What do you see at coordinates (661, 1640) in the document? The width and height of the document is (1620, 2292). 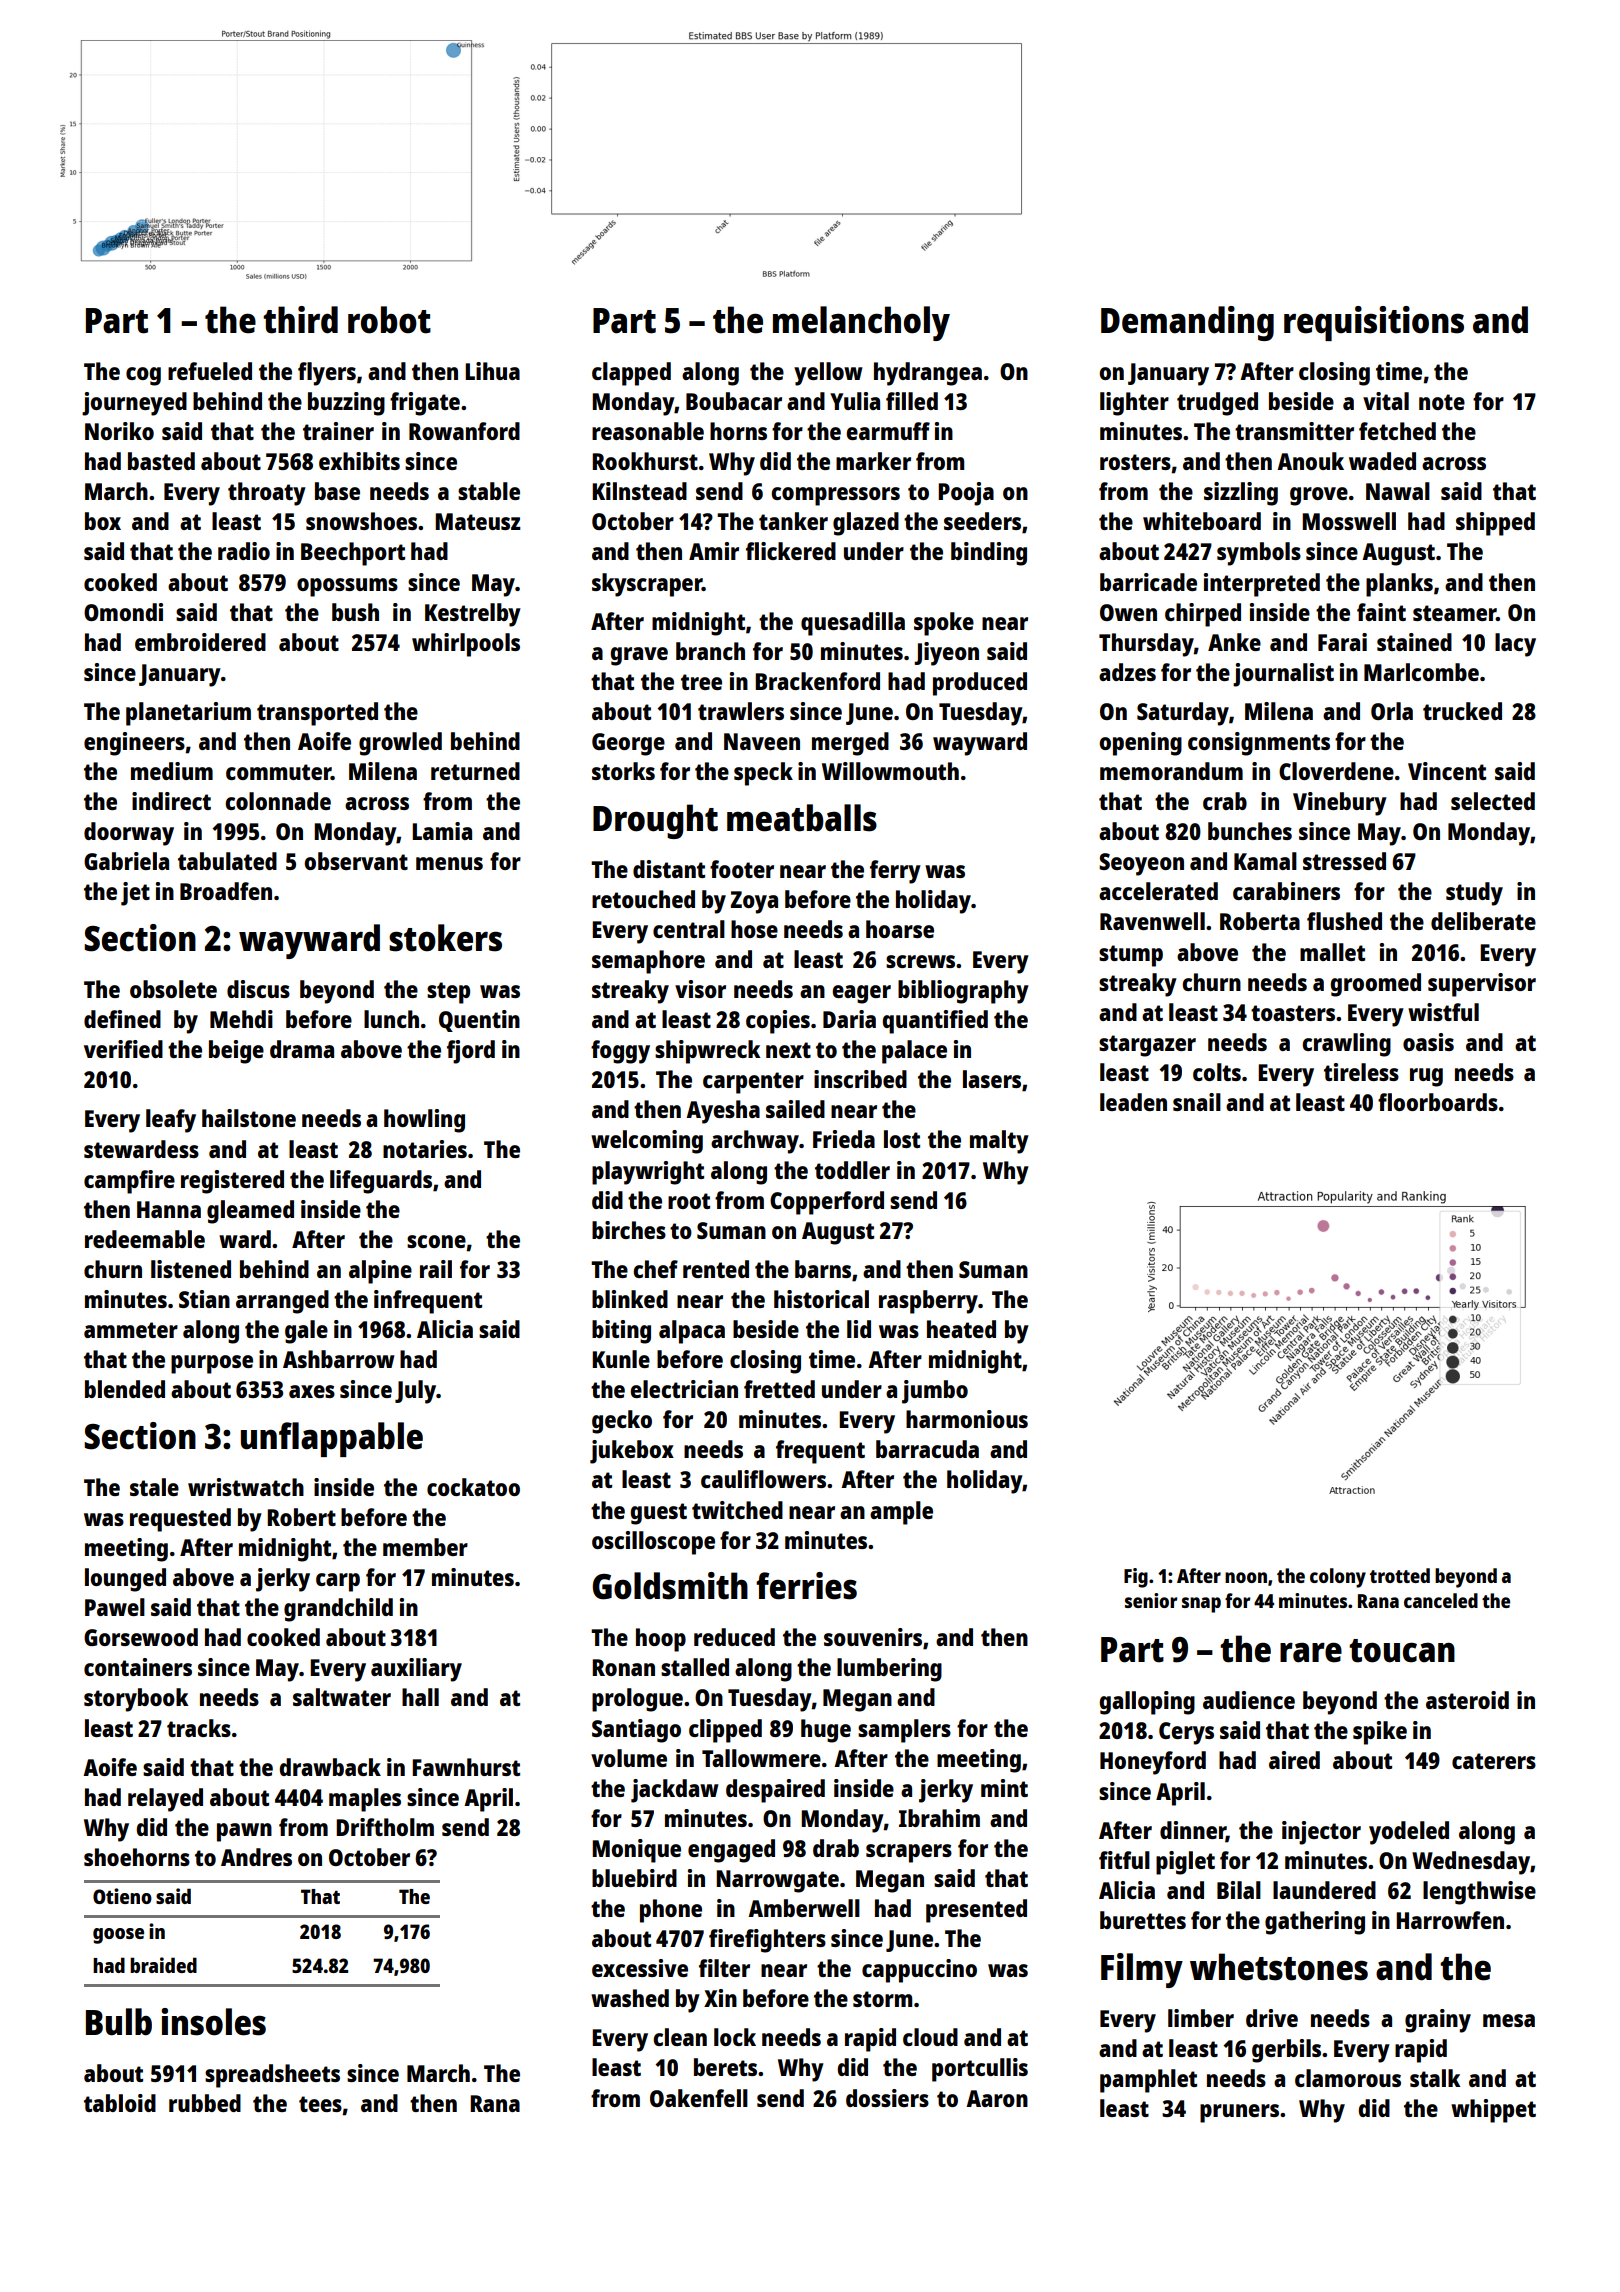 I see `hoop` at bounding box center [661, 1640].
